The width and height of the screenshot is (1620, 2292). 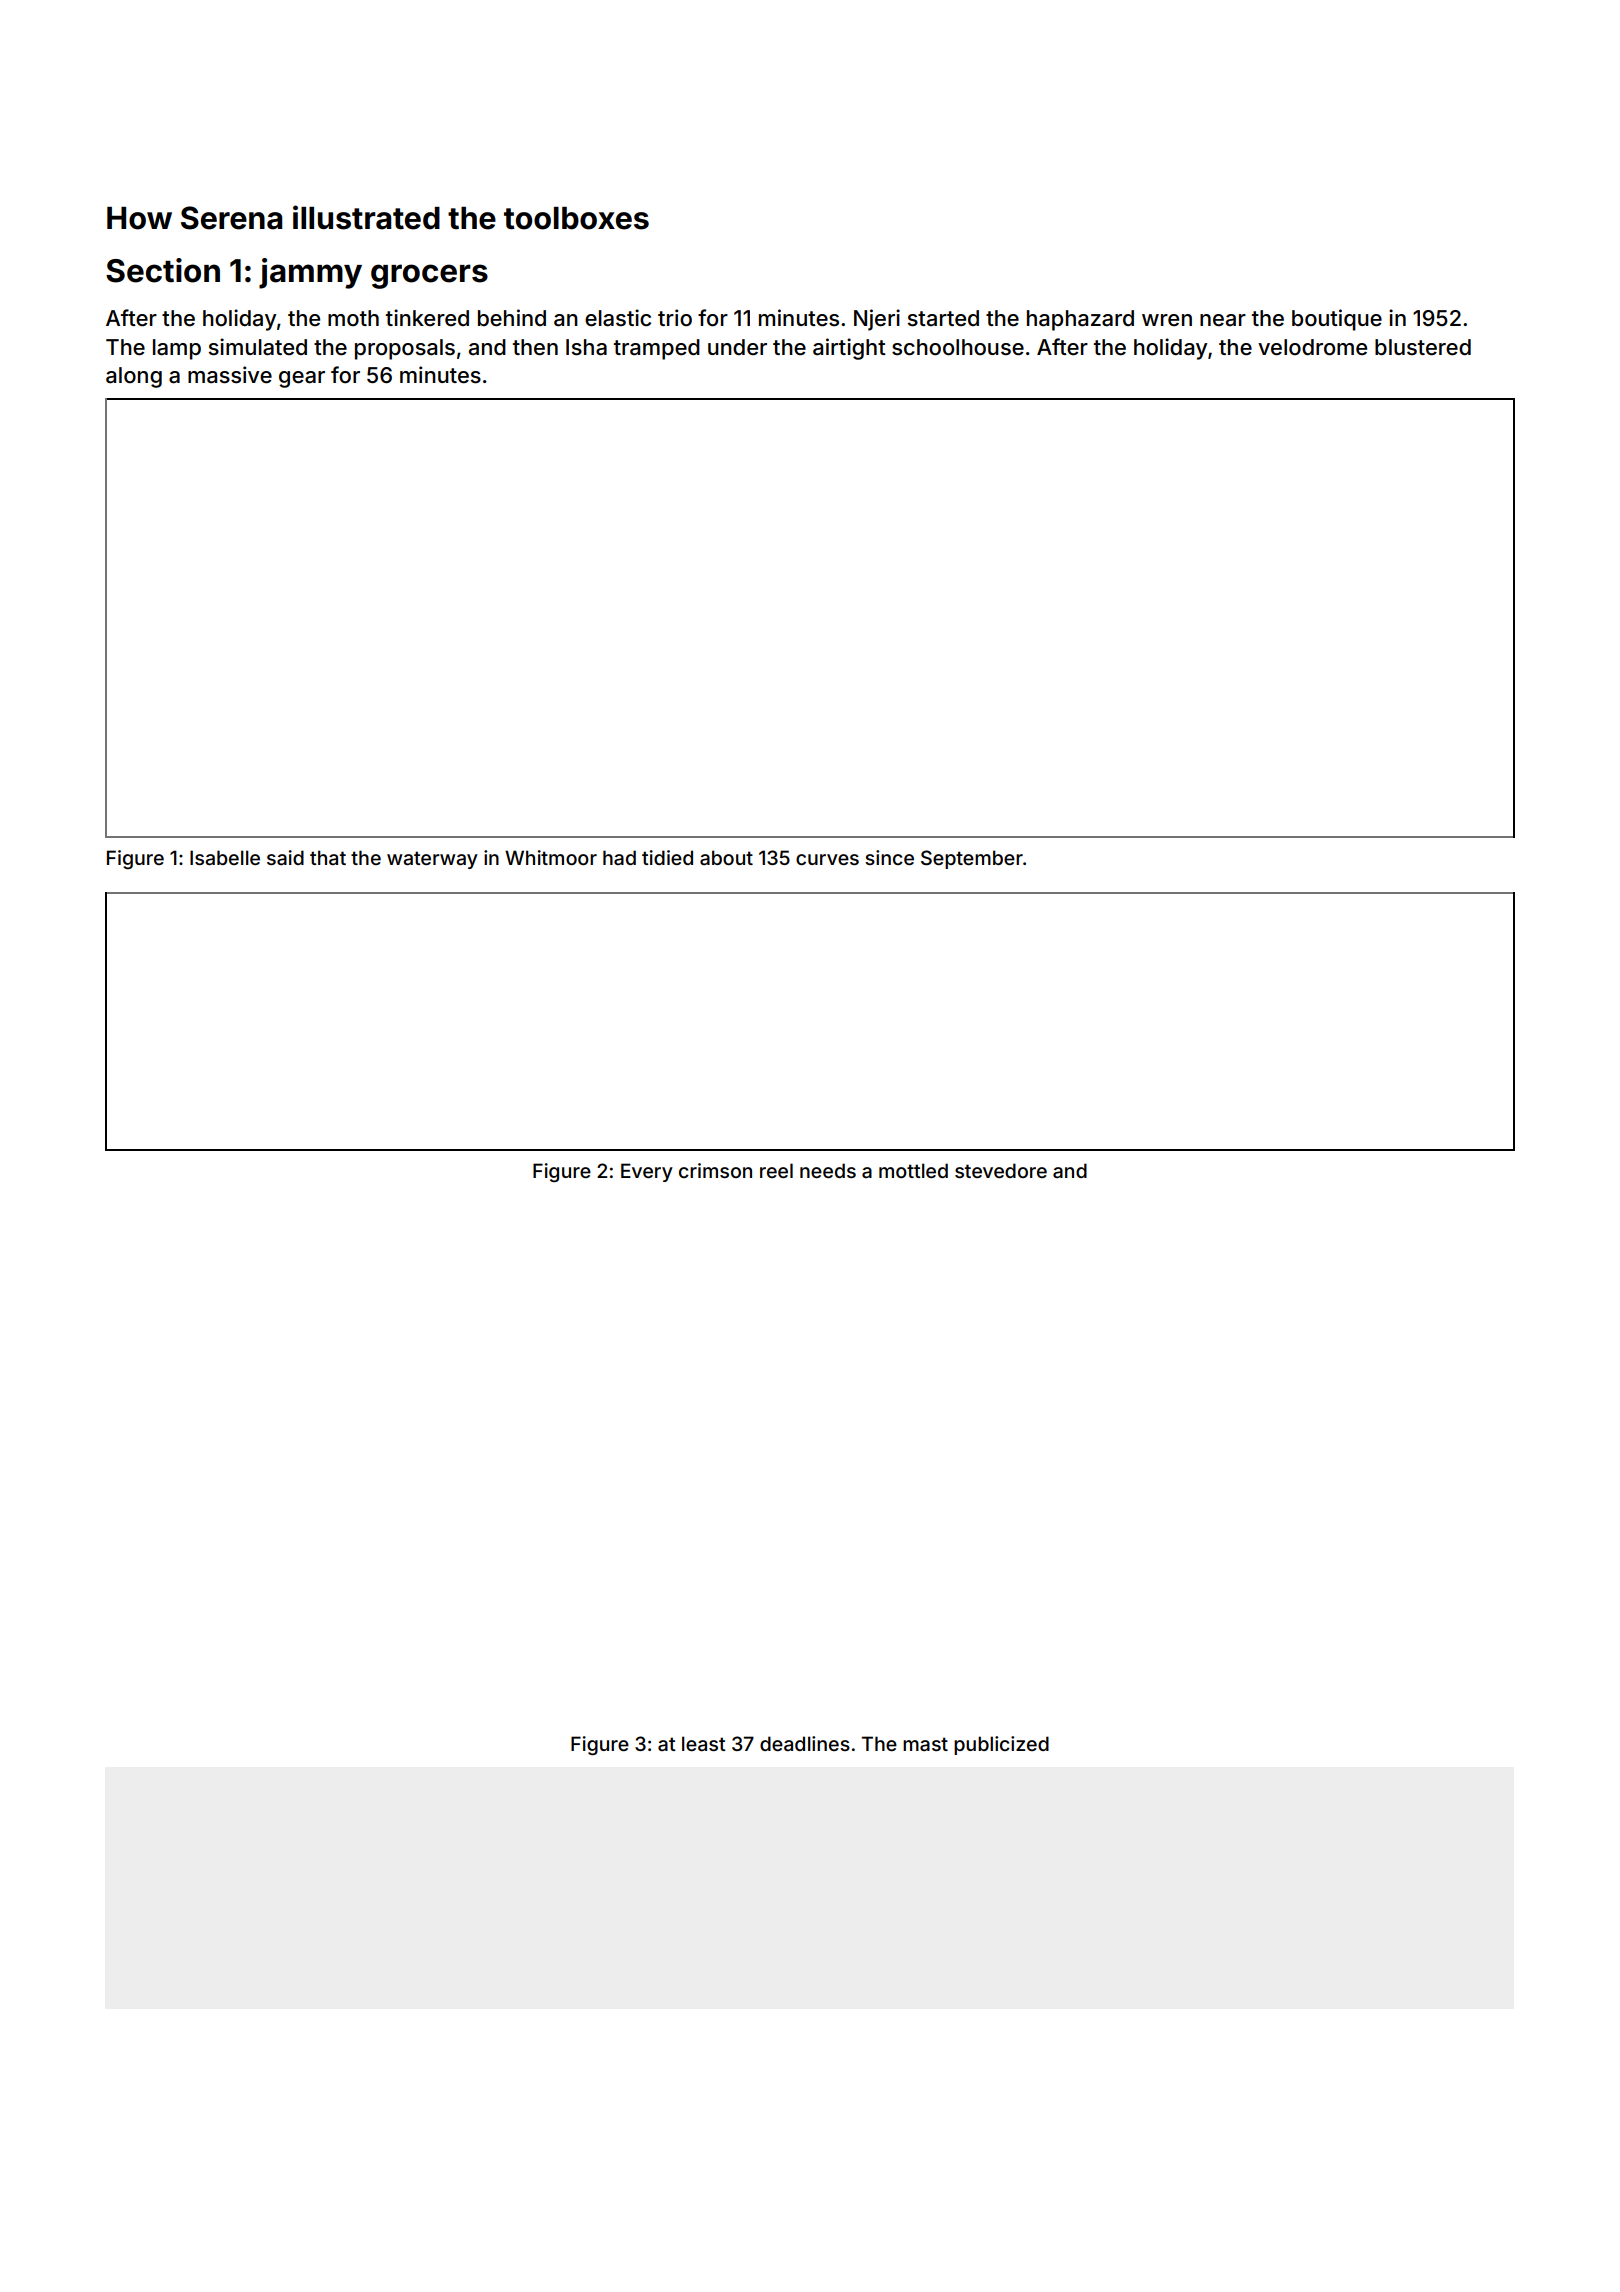 I want to click on Section, so click(x=163, y=270).
